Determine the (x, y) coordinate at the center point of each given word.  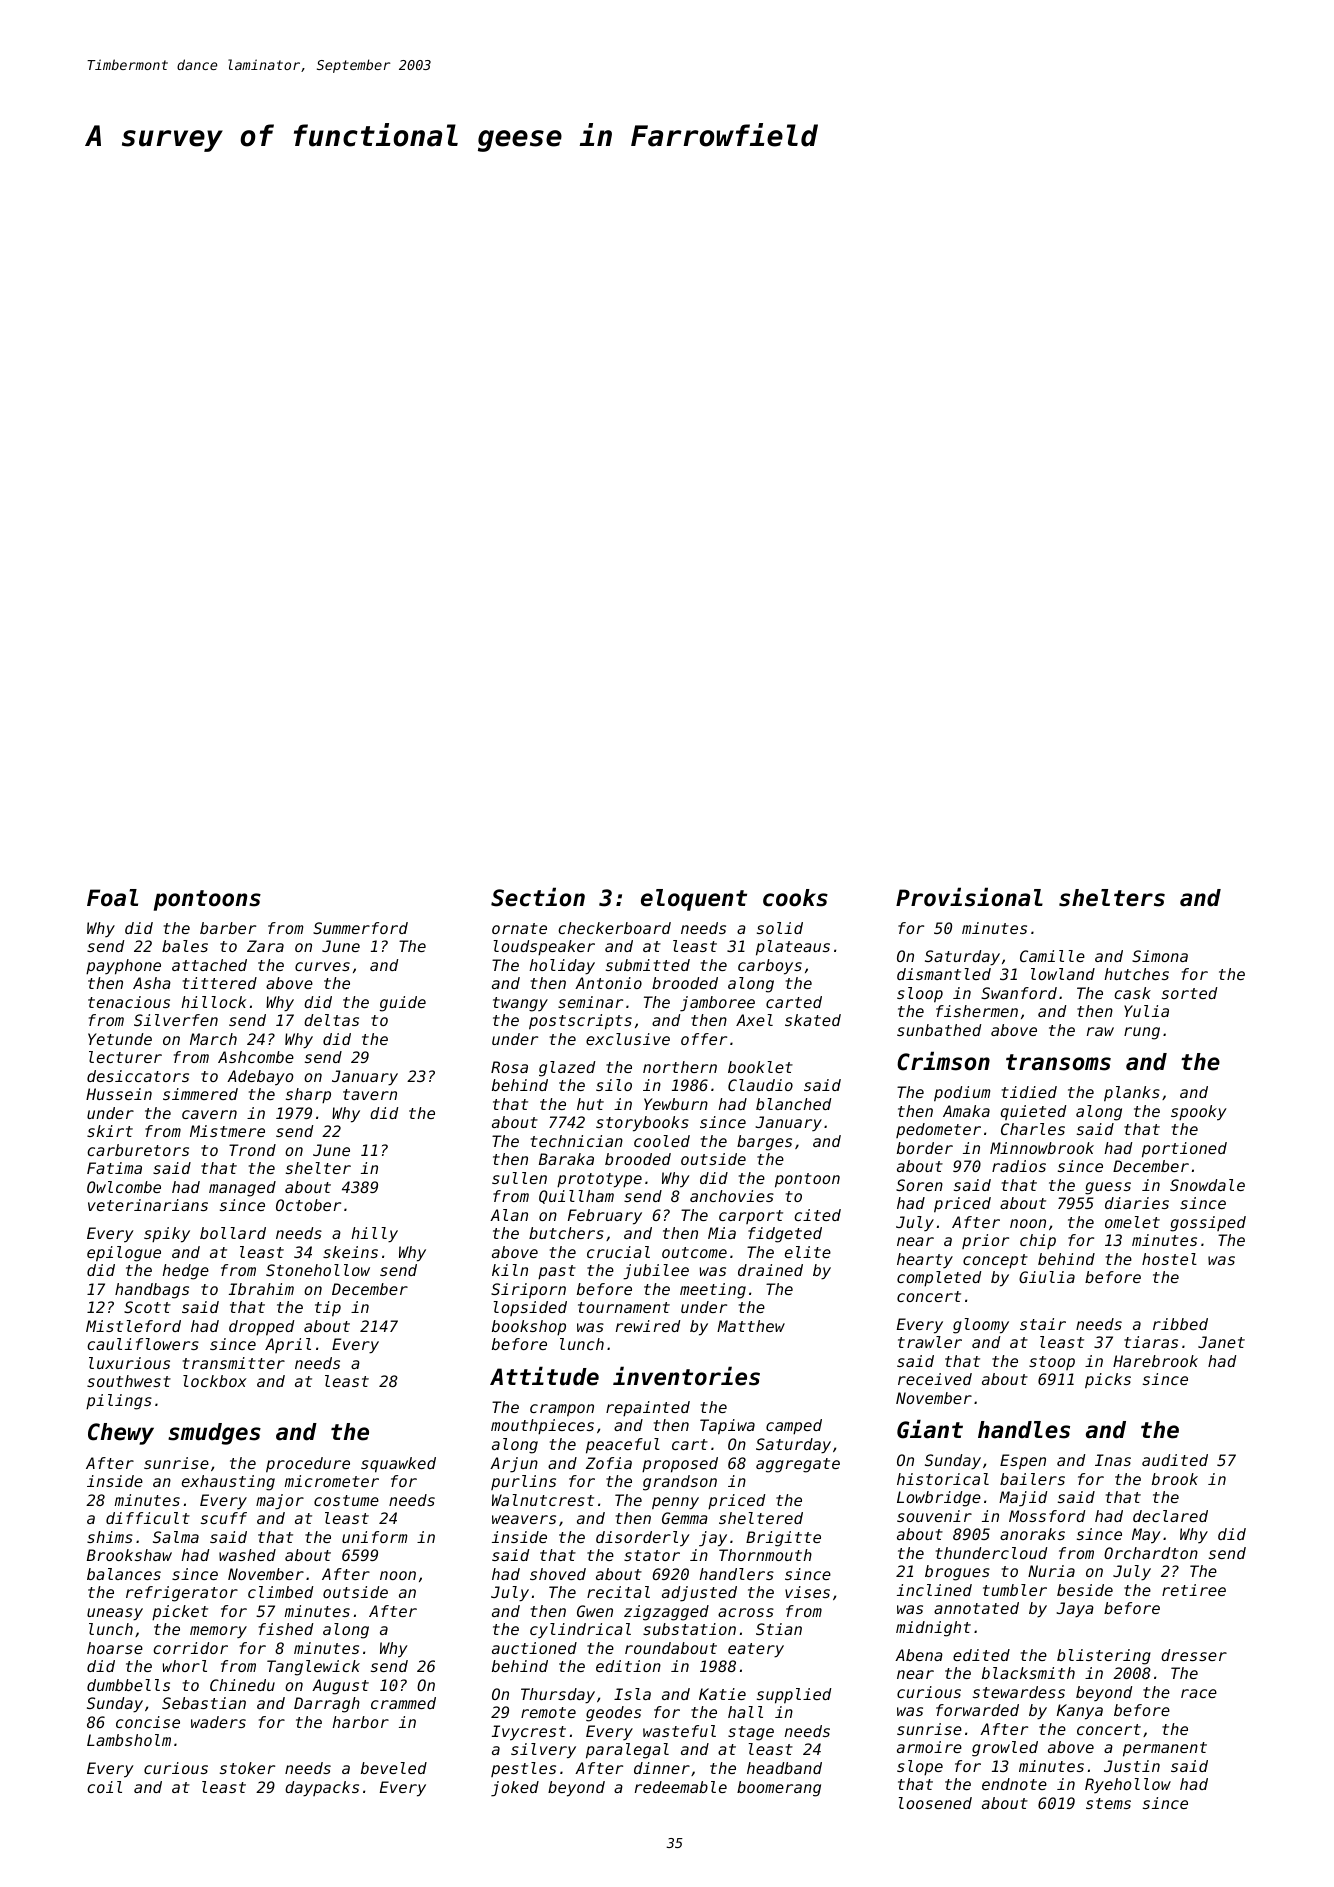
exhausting (228, 1483)
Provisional (969, 897)
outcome (694, 1252)
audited (1175, 1460)
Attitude (544, 1376)
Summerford (360, 928)
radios (1019, 1166)
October (308, 1205)
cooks (795, 898)
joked (515, 1789)
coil (104, 1787)
